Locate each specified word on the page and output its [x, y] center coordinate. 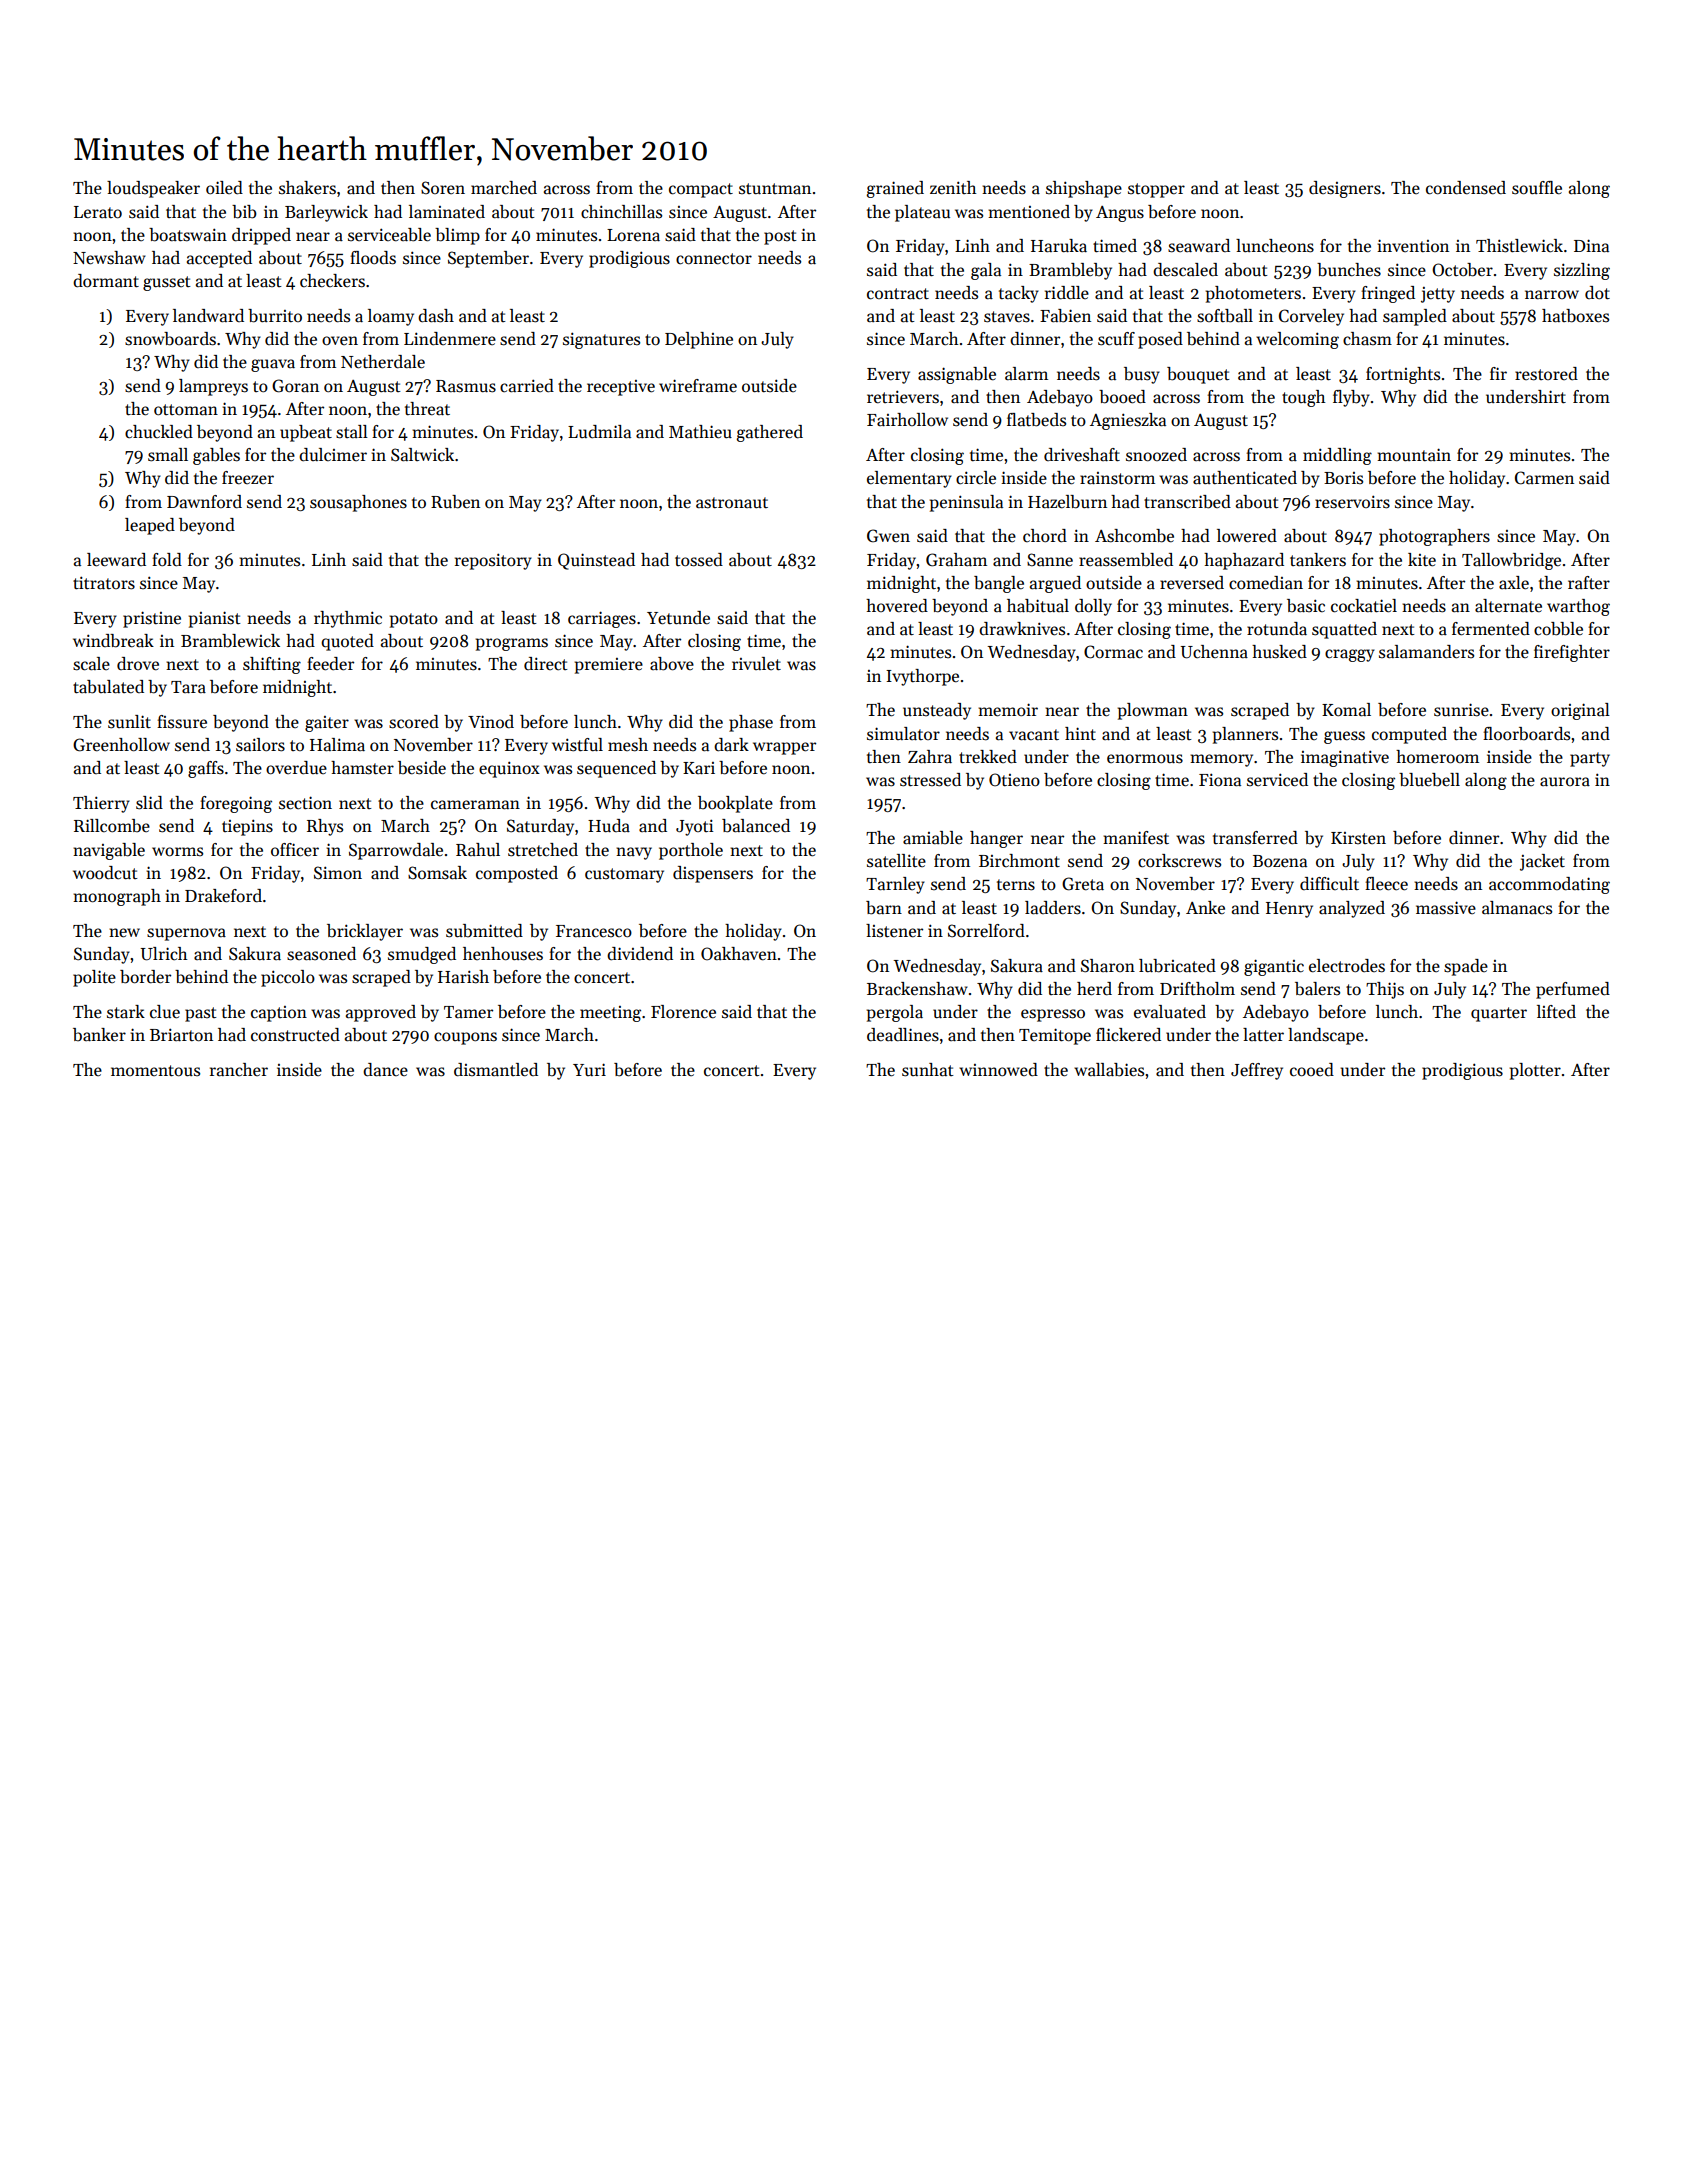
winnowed [998, 1070]
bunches [1349, 270]
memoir [1008, 710]
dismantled [496, 1070]
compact [701, 190]
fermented [1491, 629]
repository [493, 561]
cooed [1312, 1070]
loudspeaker [153, 189]
